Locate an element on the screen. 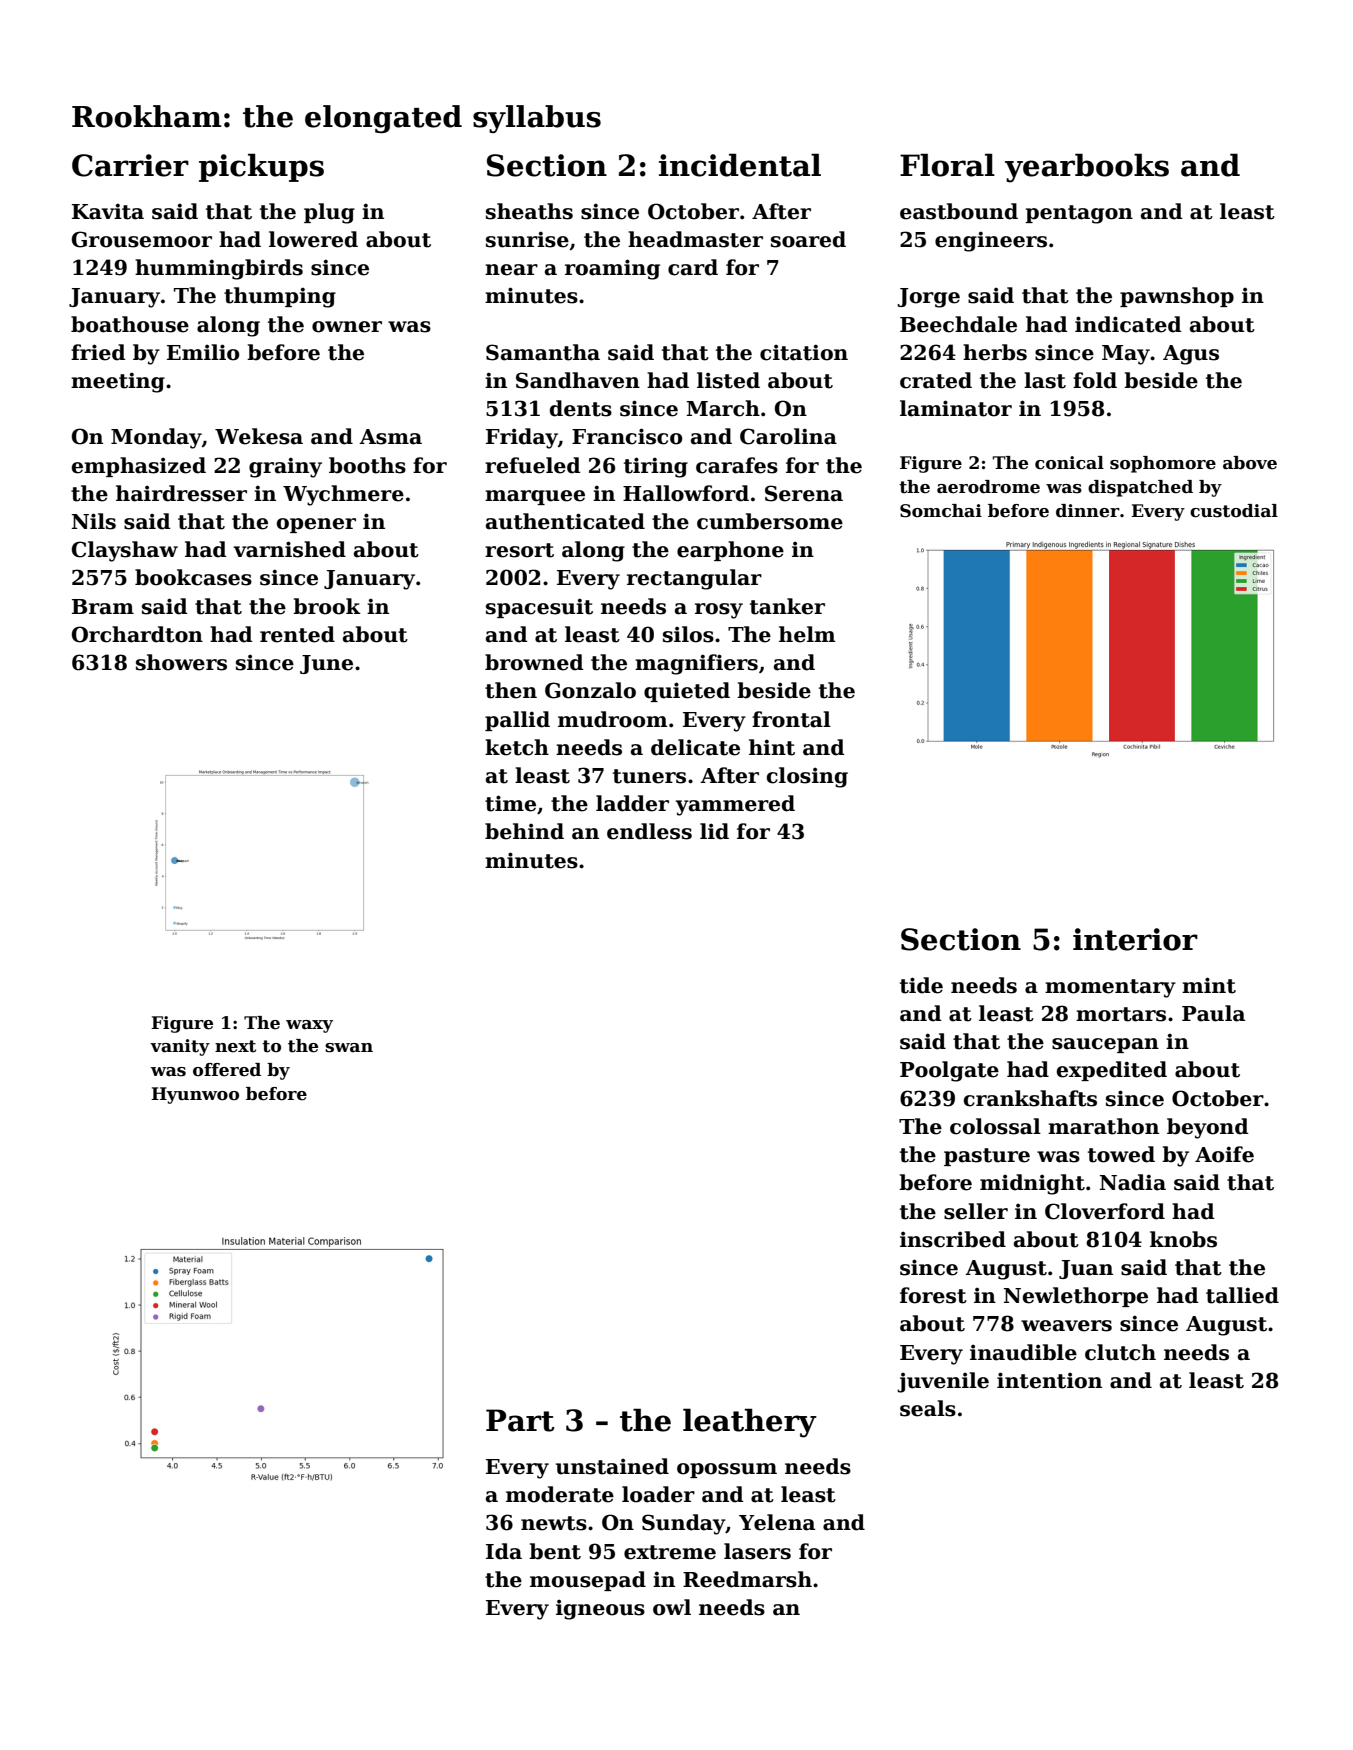 The image size is (1353, 1750). custodial is located at coordinates (1234, 511).
